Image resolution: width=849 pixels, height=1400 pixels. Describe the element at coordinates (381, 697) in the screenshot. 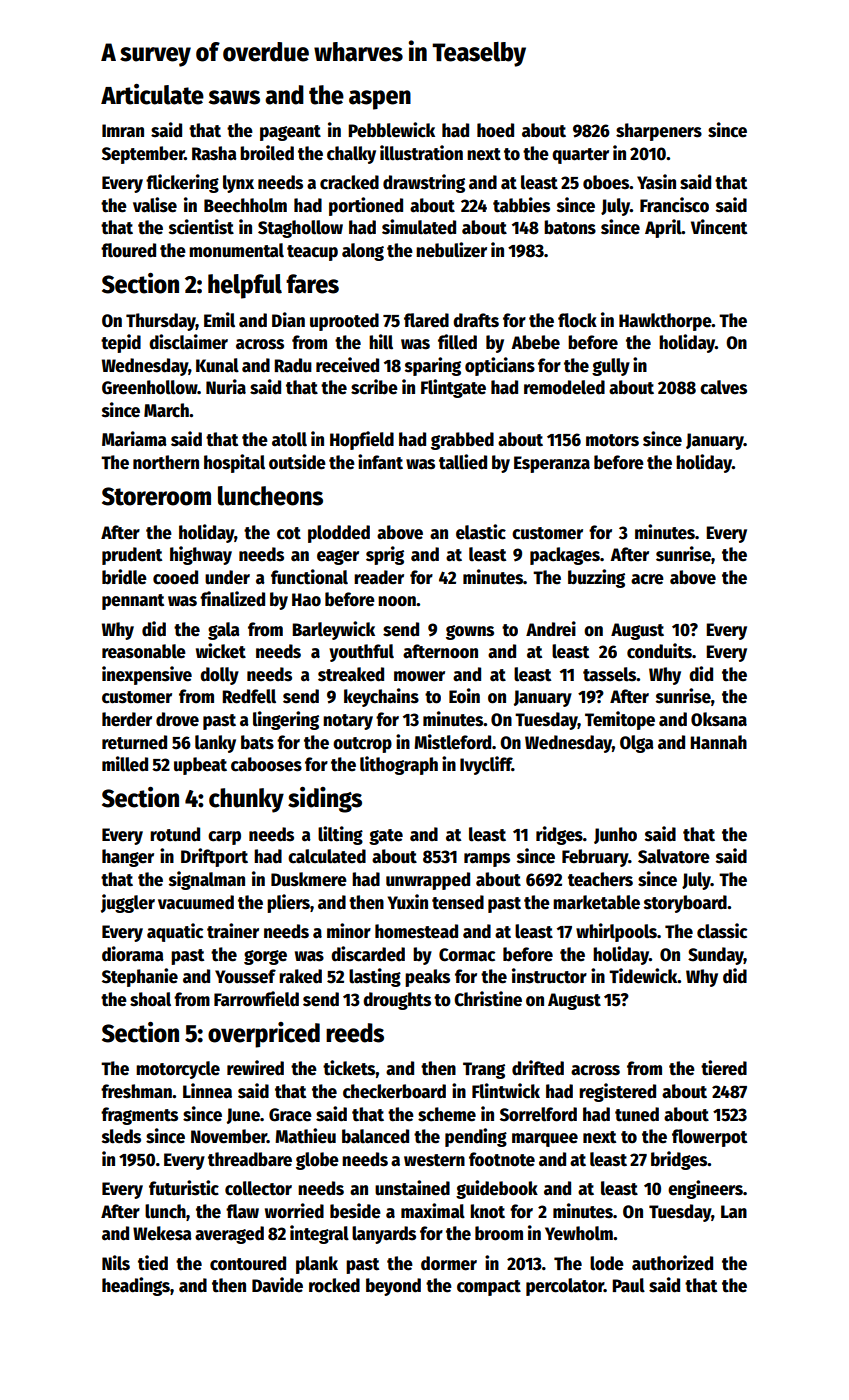

I see `keychains` at that location.
